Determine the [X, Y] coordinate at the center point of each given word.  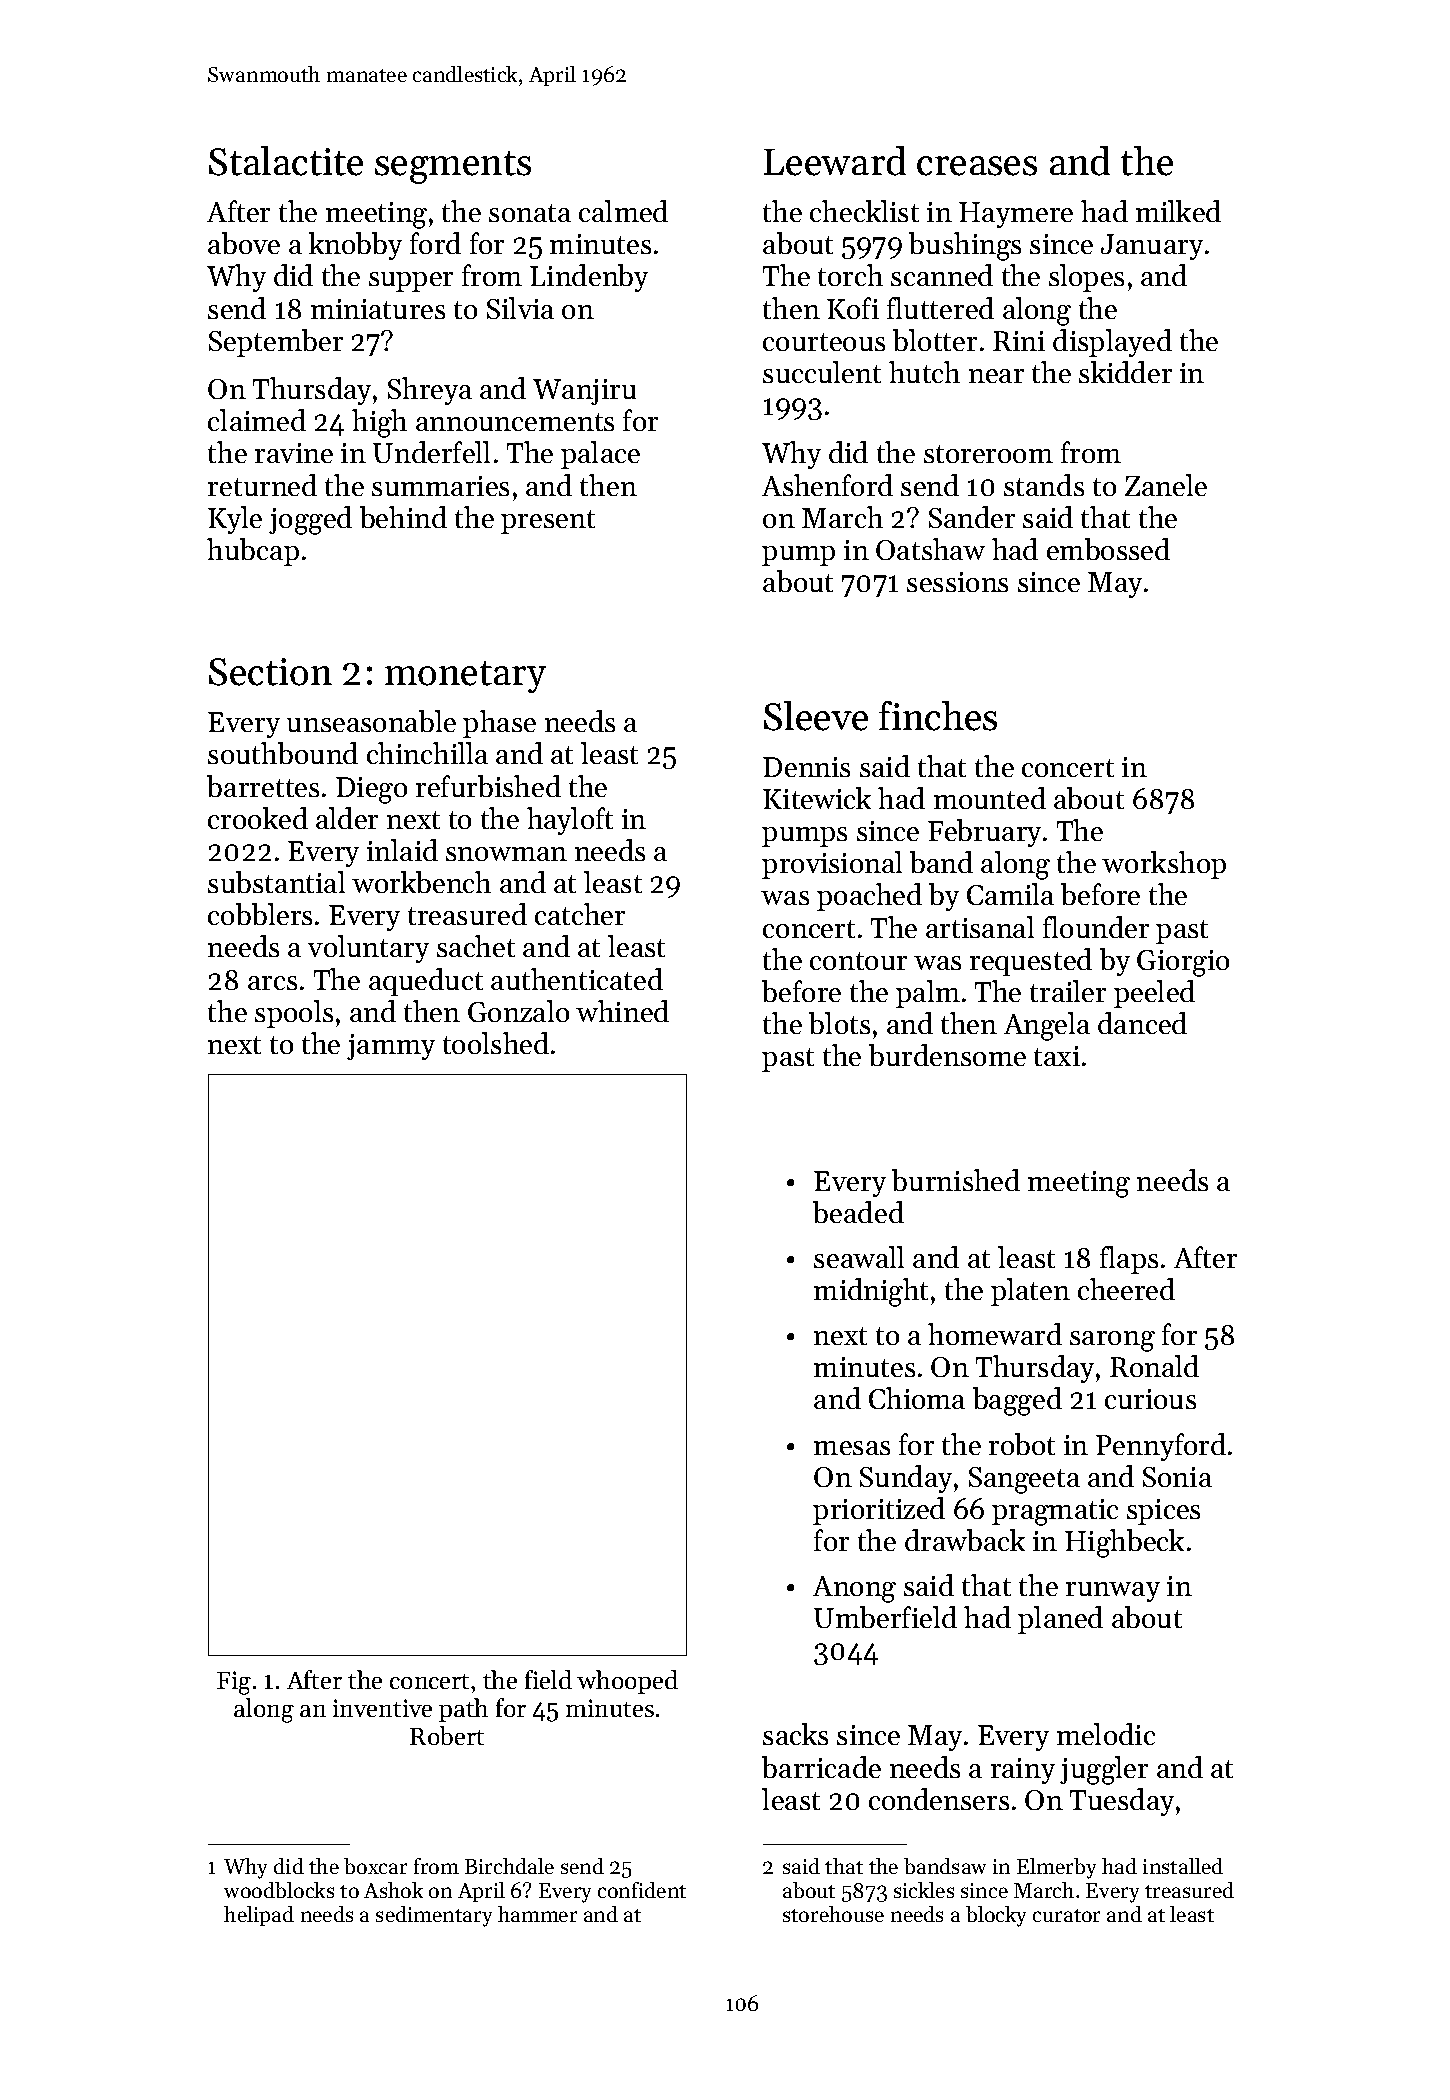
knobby [355, 246]
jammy [391, 1047]
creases [977, 166]
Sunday [906, 1479]
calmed [623, 211]
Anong [854, 1589]
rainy [1023, 1771]
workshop [1164, 865]
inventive [382, 1708]
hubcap [253, 552]
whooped [627, 1682]
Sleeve [816, 716]
